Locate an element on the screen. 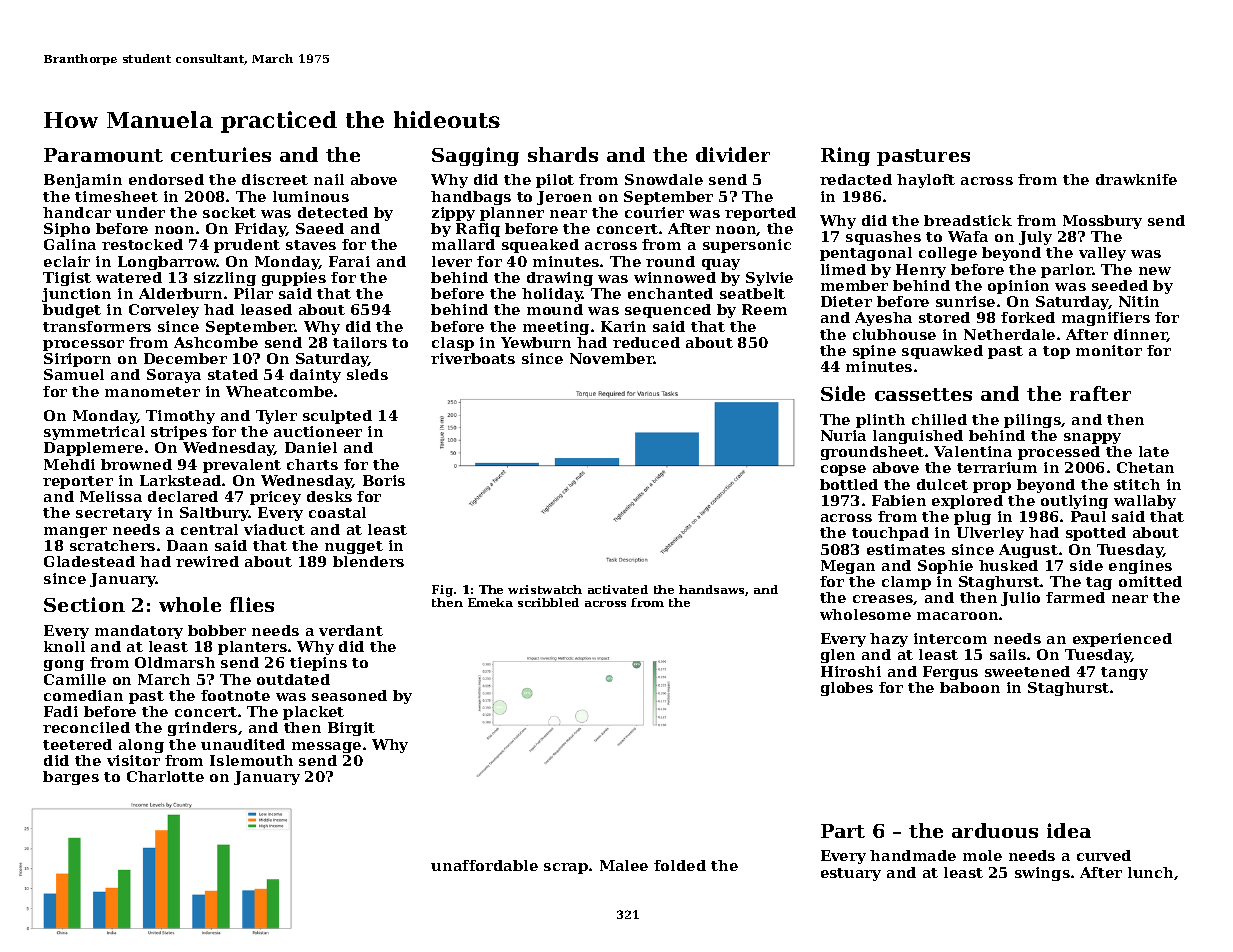 This screenshot has height=952, width=1233. sequenced is located at coordinates (668, 311).
